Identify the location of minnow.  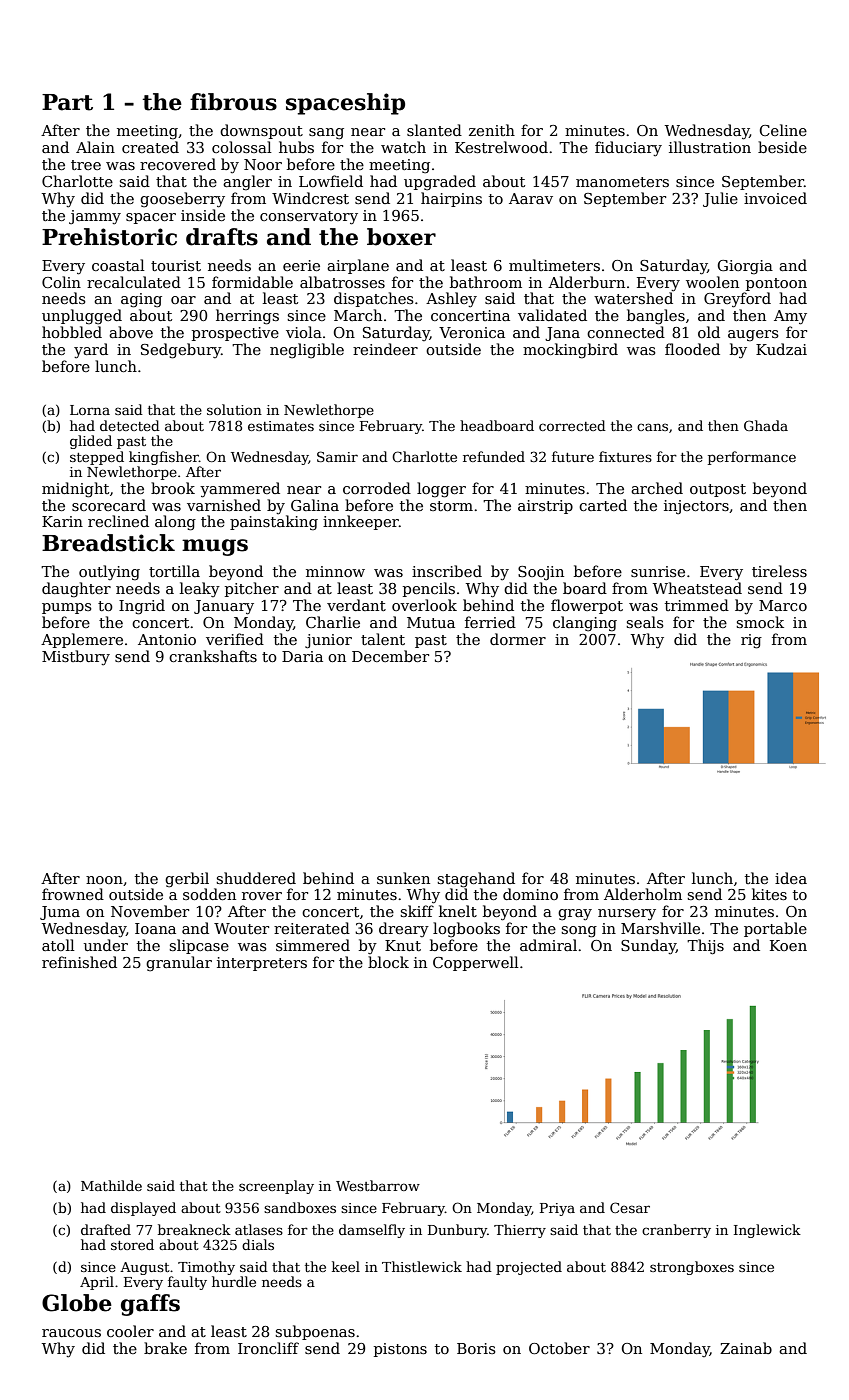
(335, 571).
